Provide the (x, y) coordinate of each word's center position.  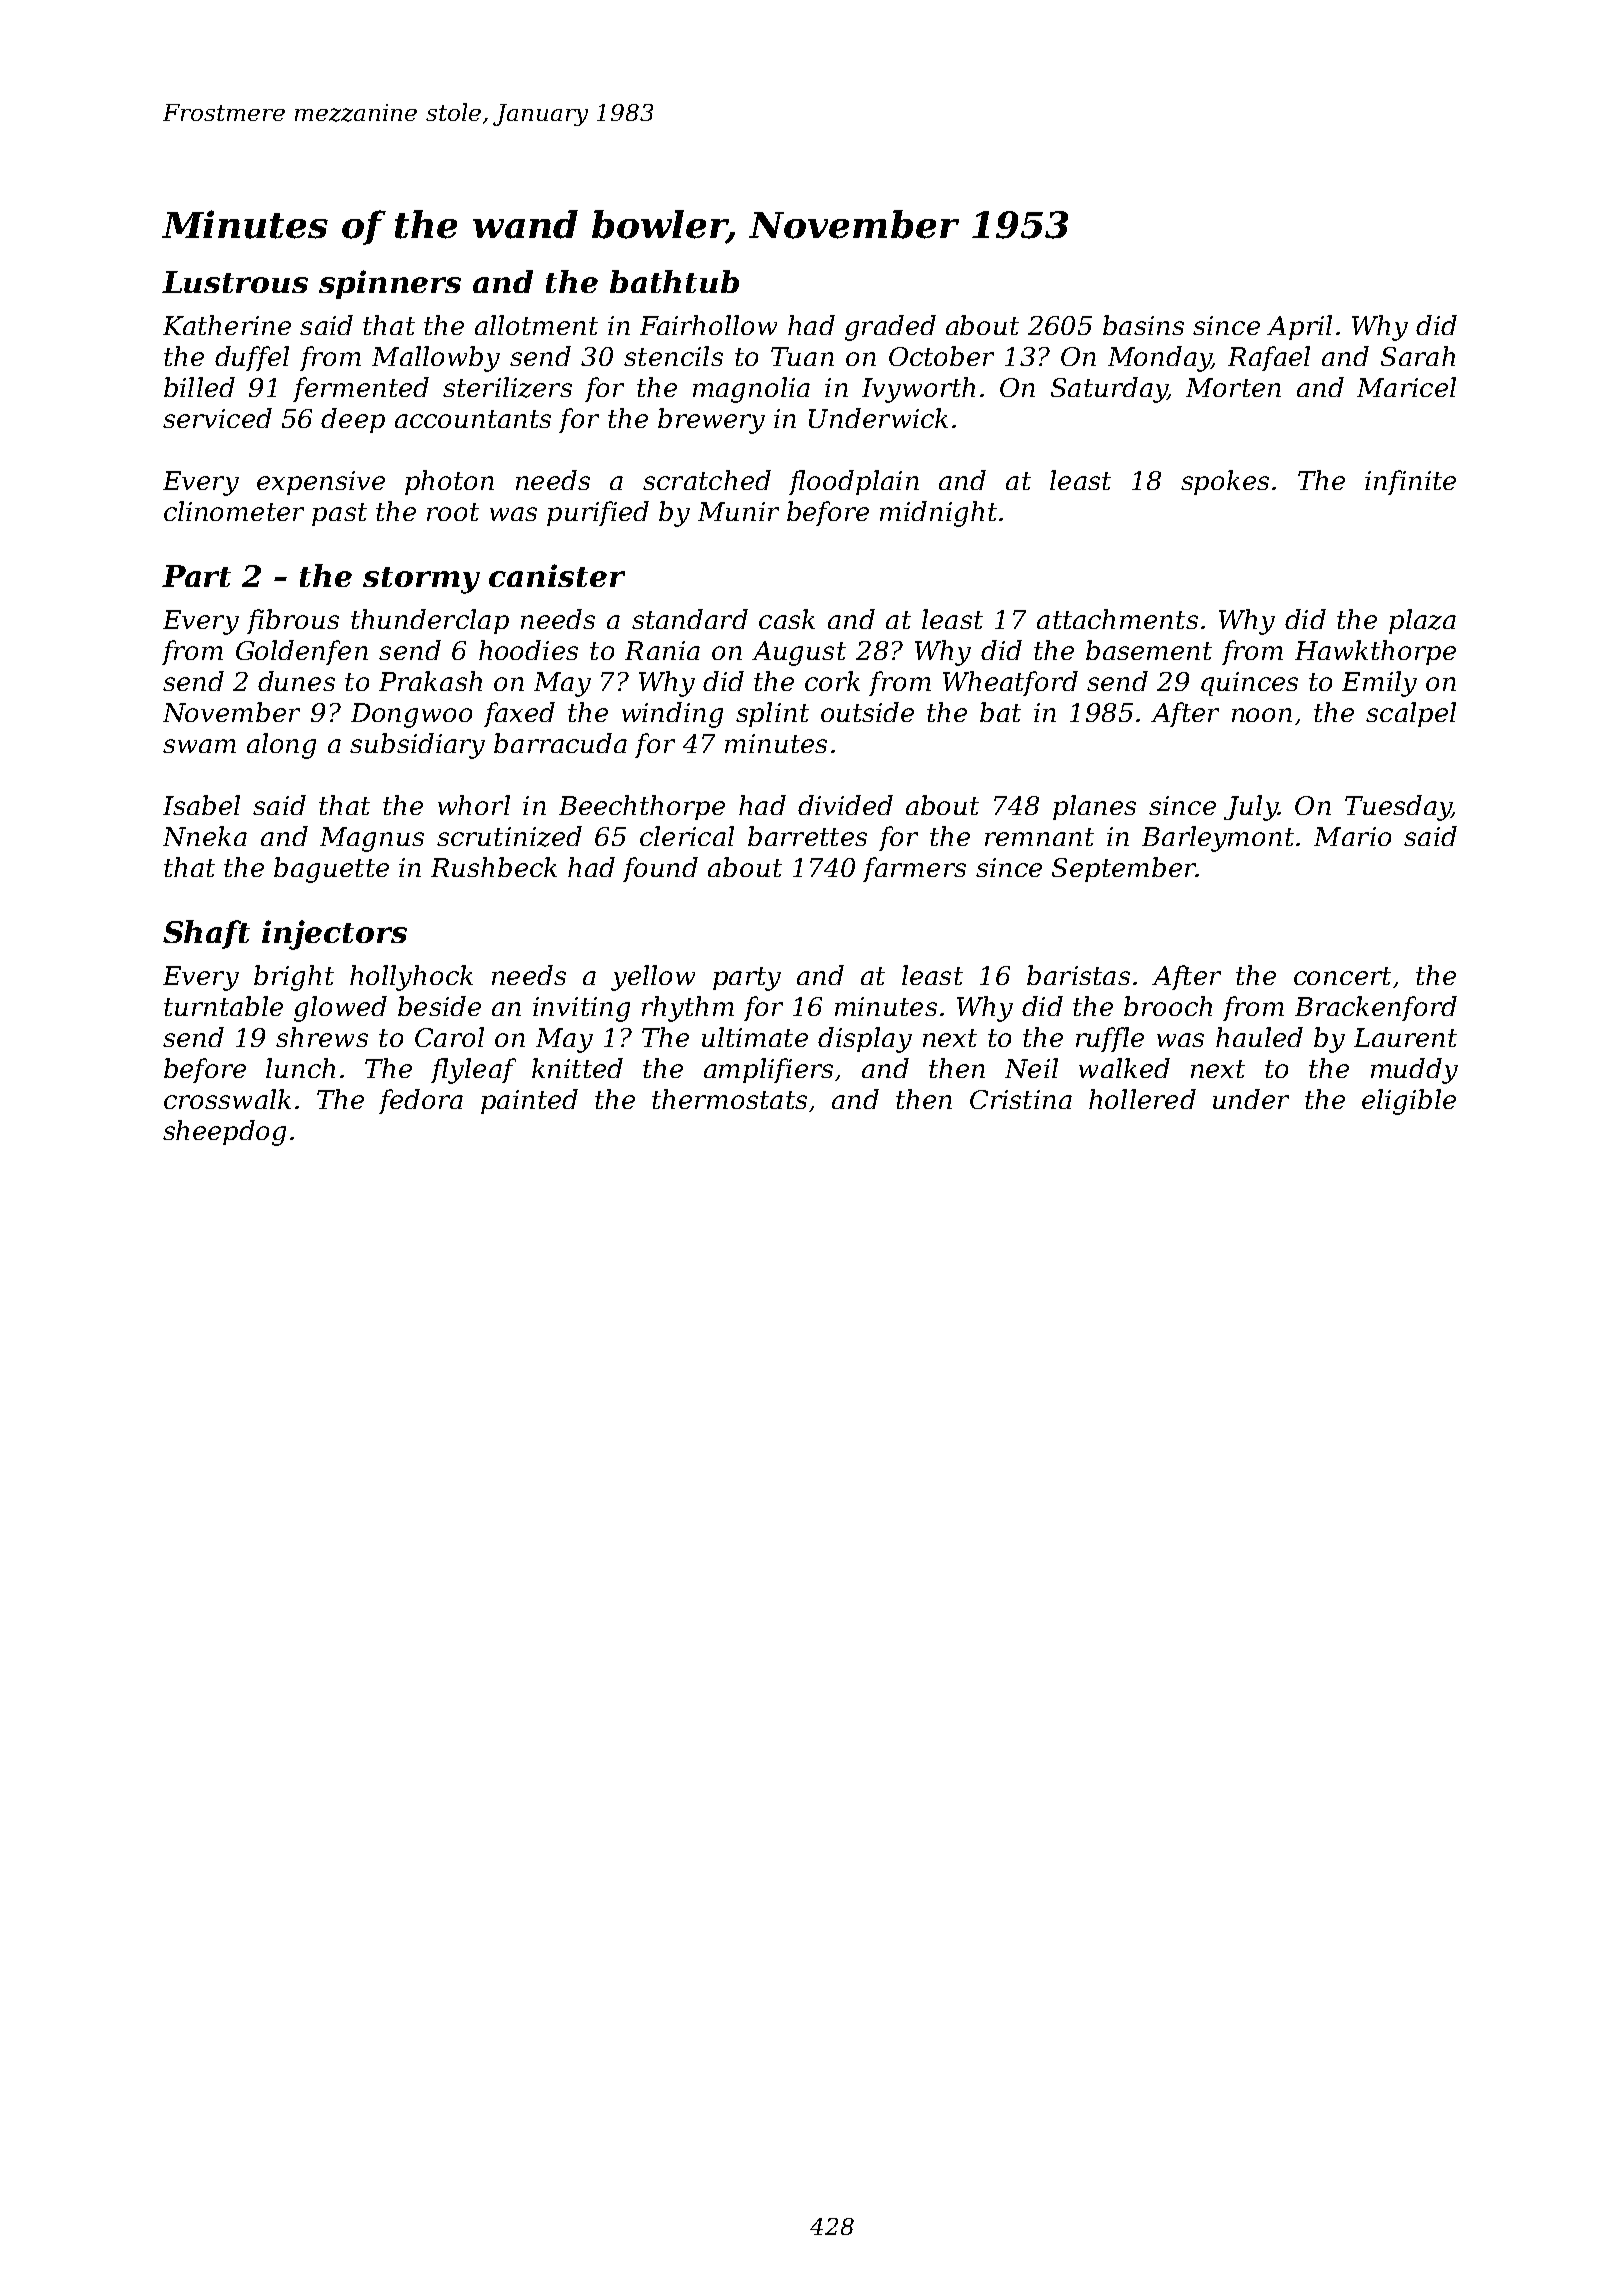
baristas (1078, 975)
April (1299, 327)
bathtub (674, 281)
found (660, 869)
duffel (252, 358)
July (1251, 808)
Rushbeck (494, 867)
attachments (1117, 619)
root (453, 512)
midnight (938, 514)
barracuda (560, 743)
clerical (687, 836)
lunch (300, 1068)
